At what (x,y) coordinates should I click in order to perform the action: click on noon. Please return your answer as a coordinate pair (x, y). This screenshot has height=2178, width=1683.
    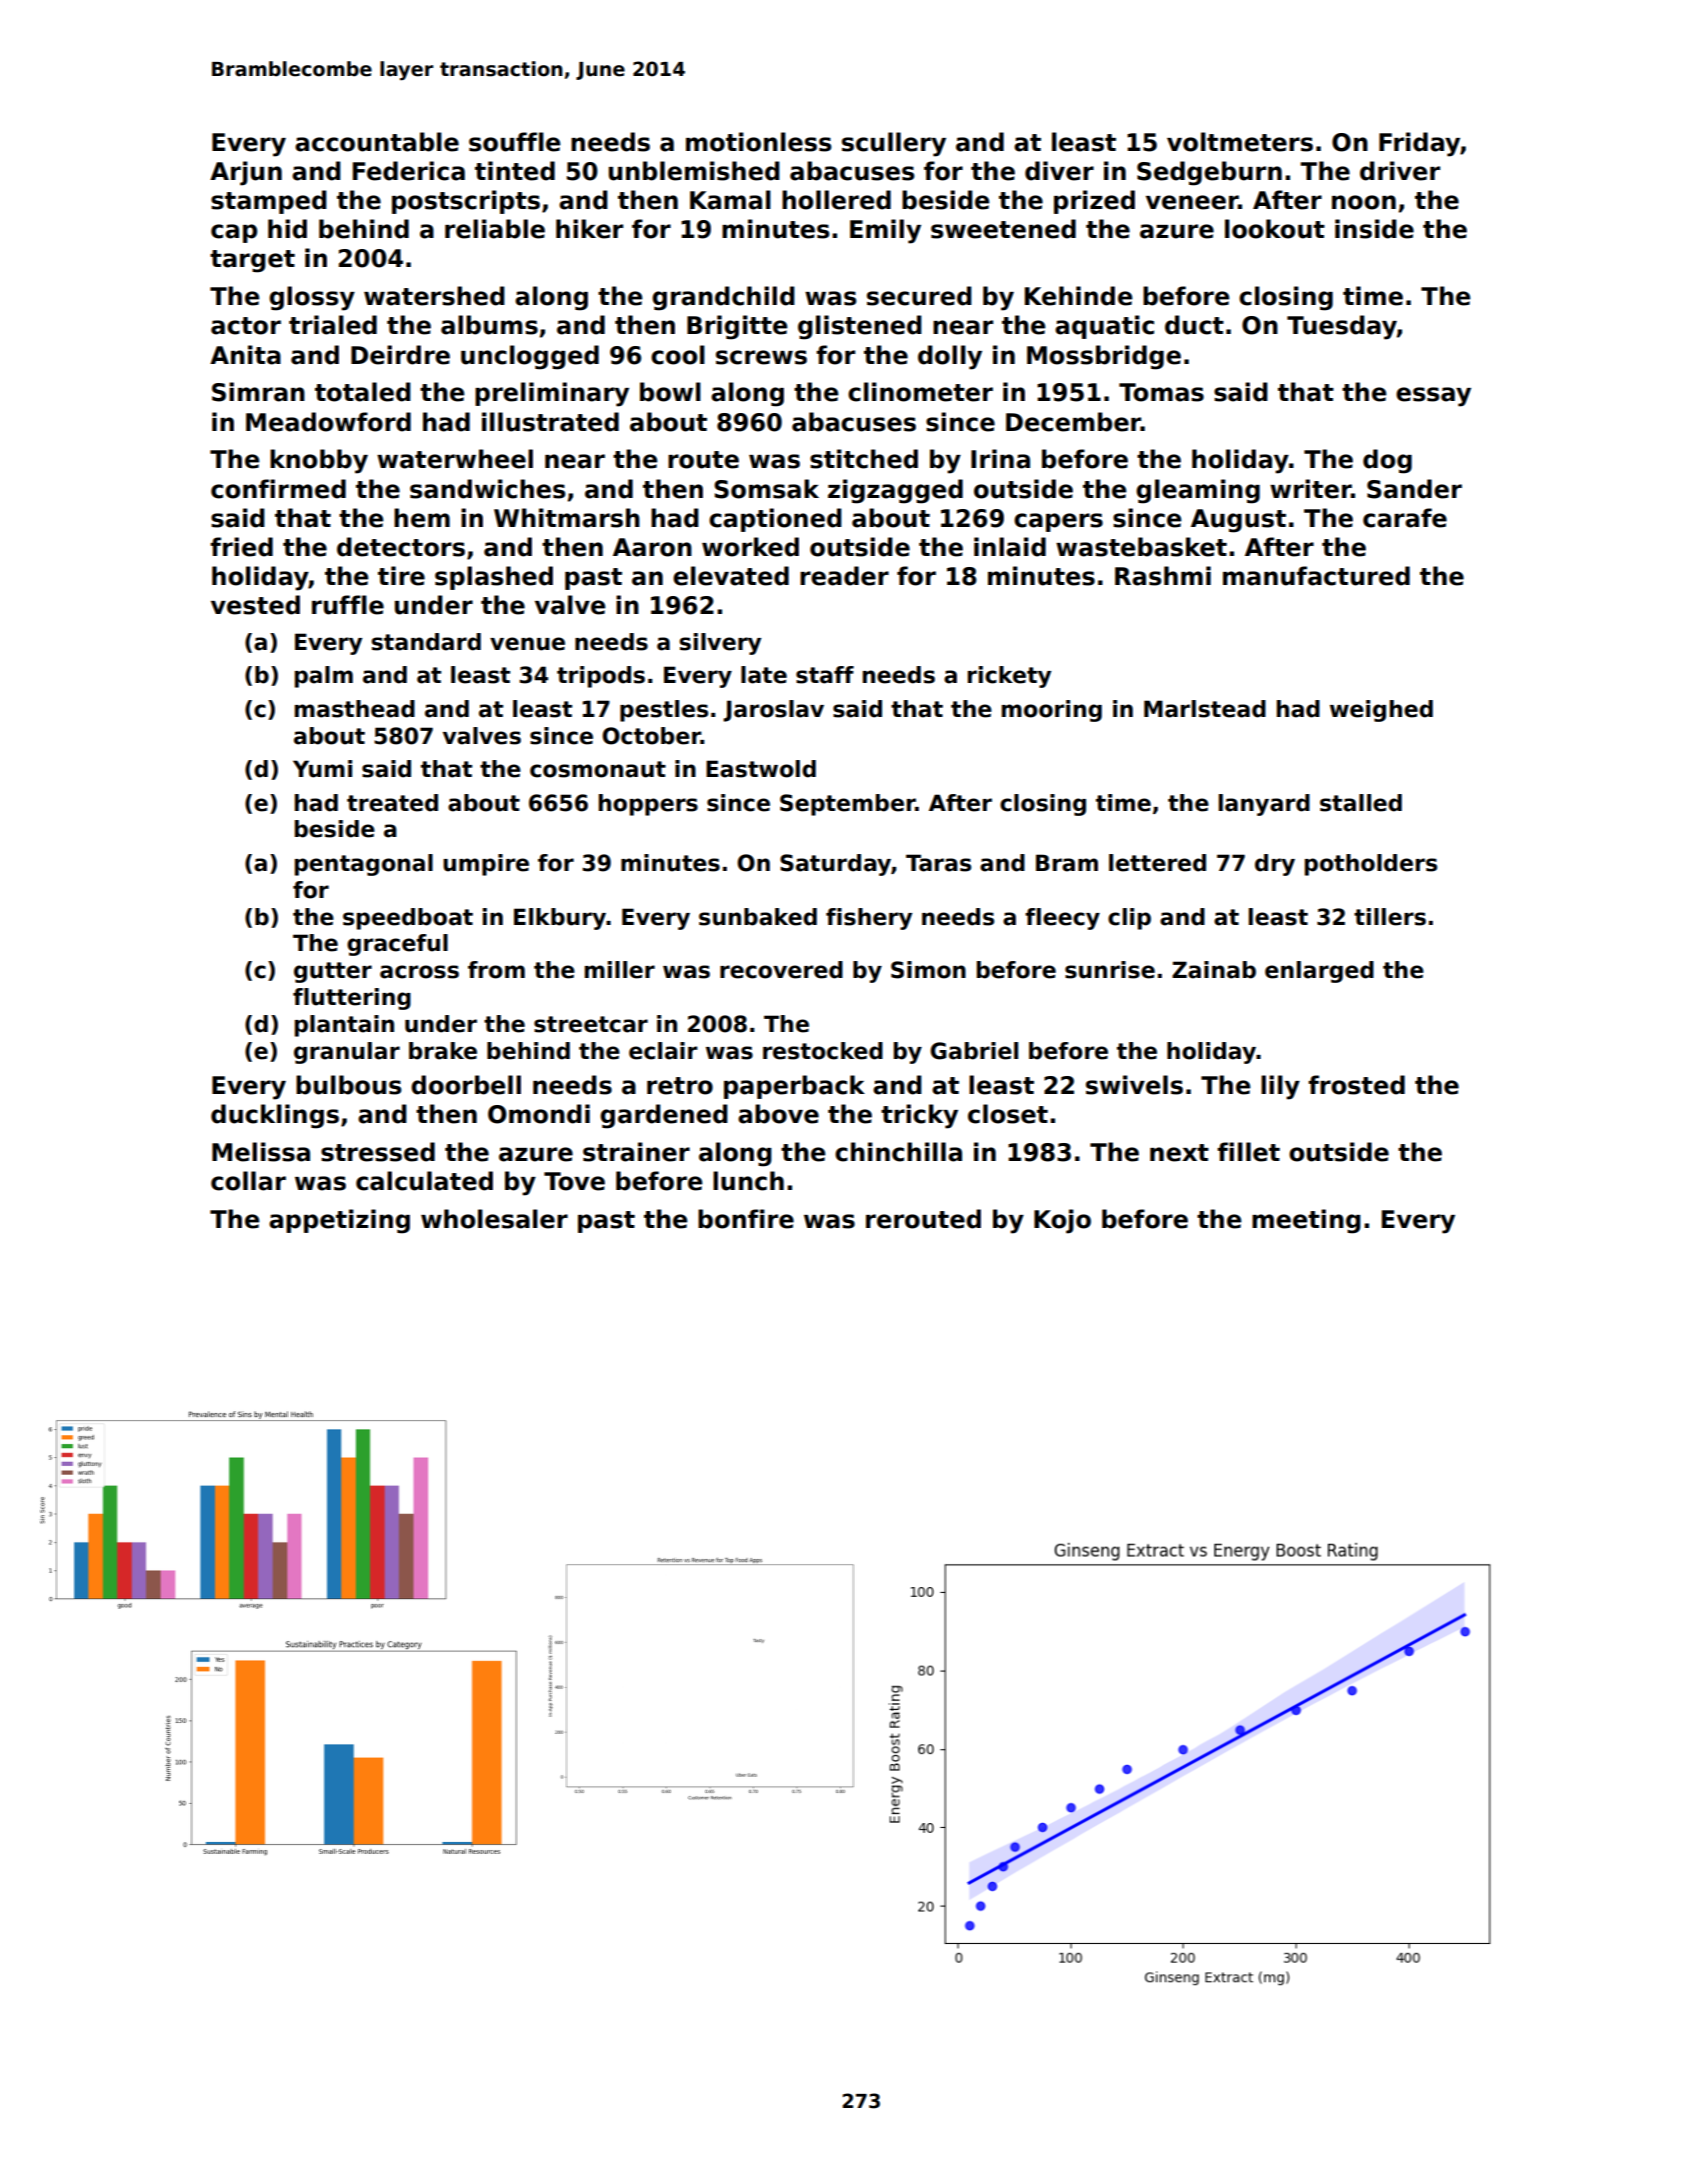
    Looking at the image, I should click on (1364, 202).
